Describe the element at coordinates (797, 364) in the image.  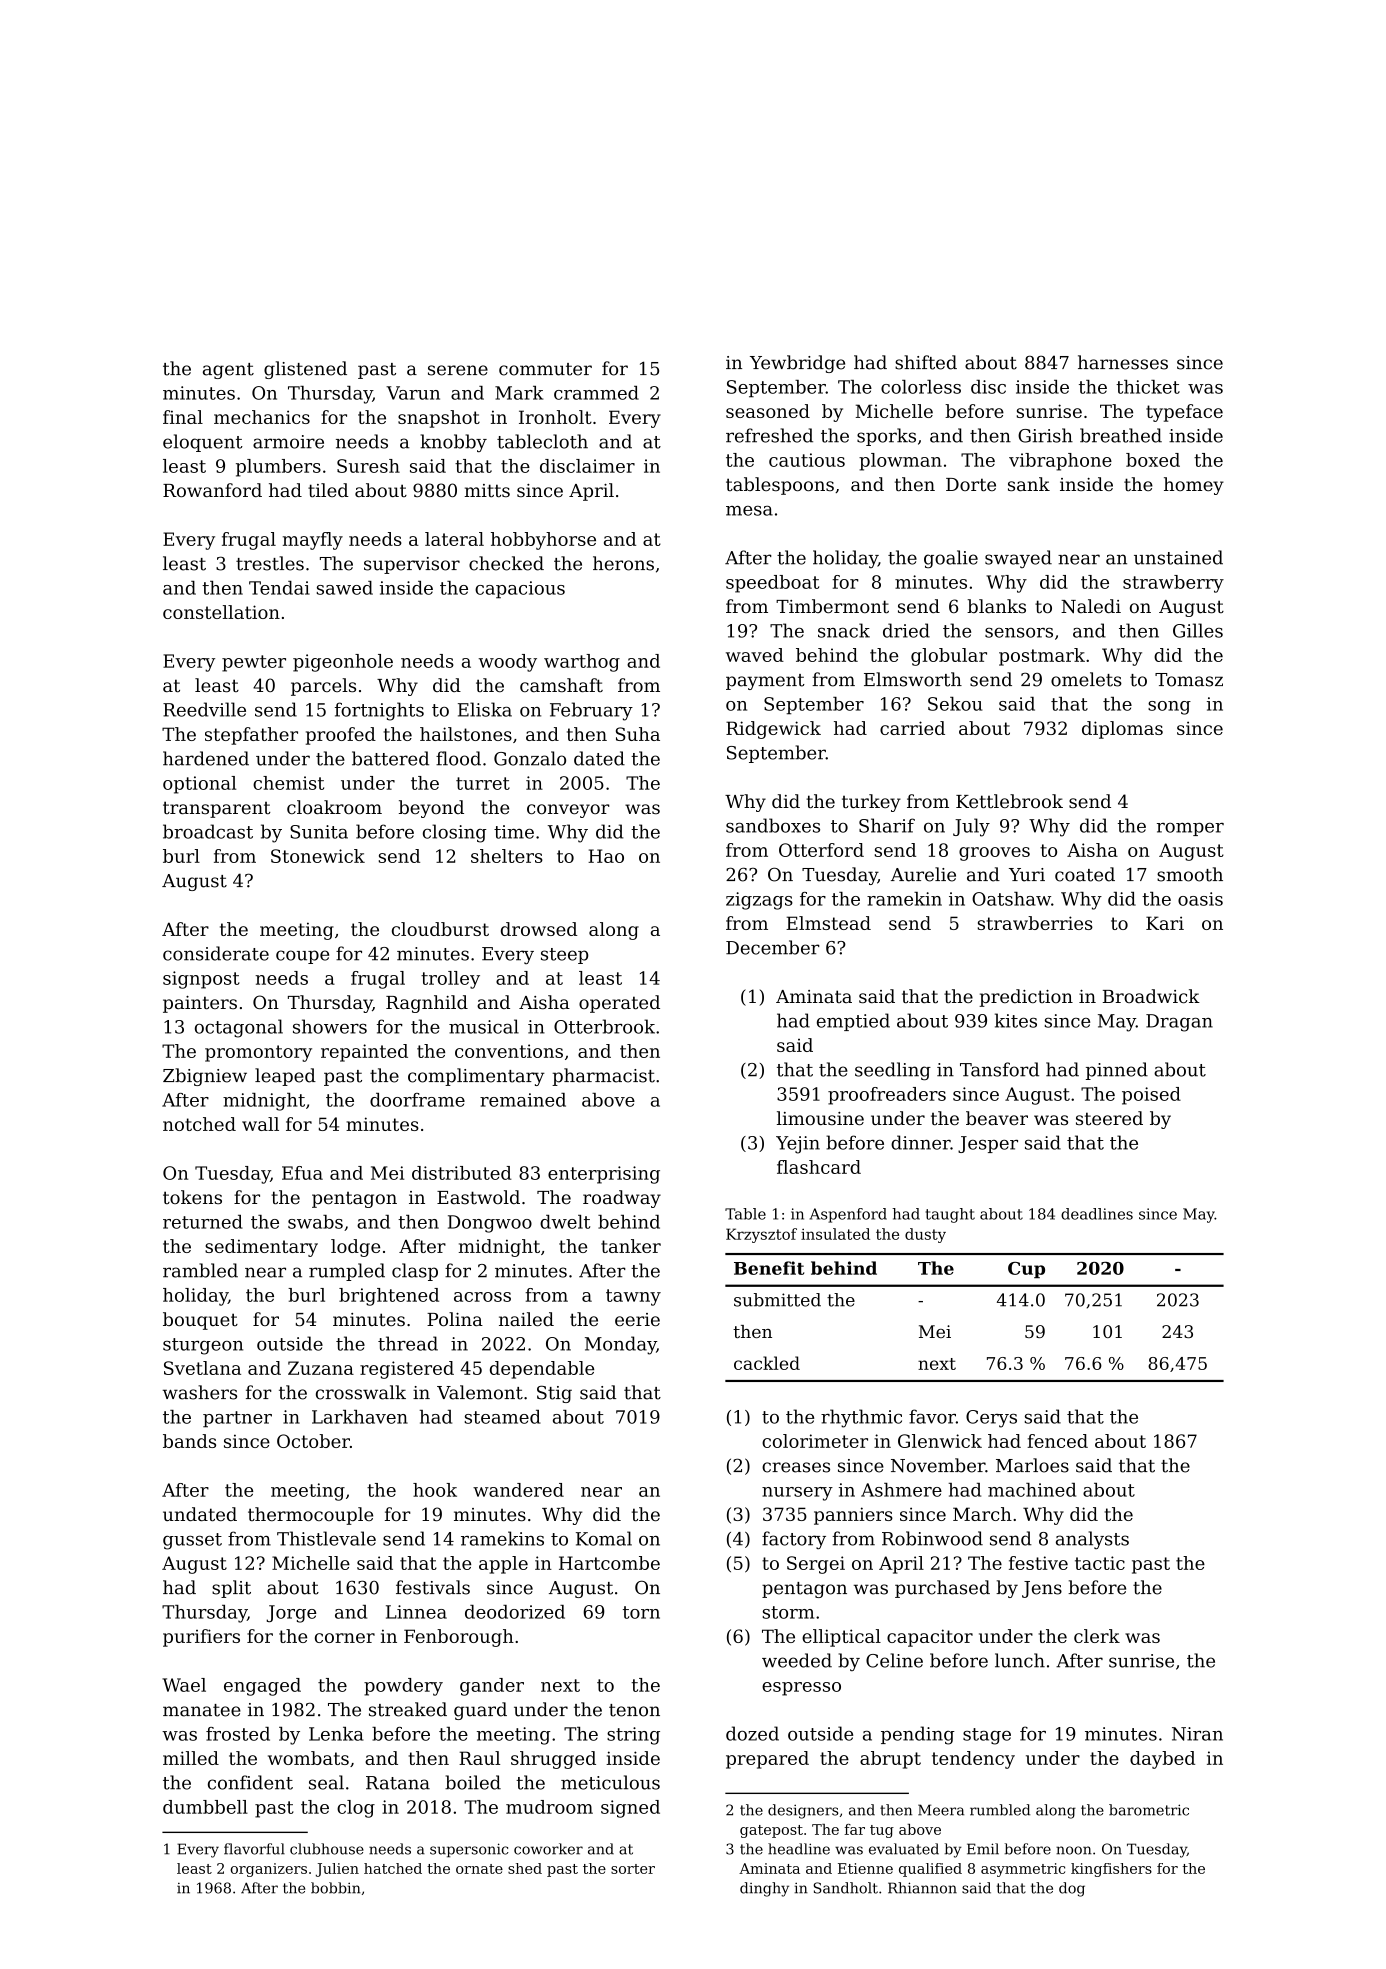
I see `Yewbridge` at that location.
